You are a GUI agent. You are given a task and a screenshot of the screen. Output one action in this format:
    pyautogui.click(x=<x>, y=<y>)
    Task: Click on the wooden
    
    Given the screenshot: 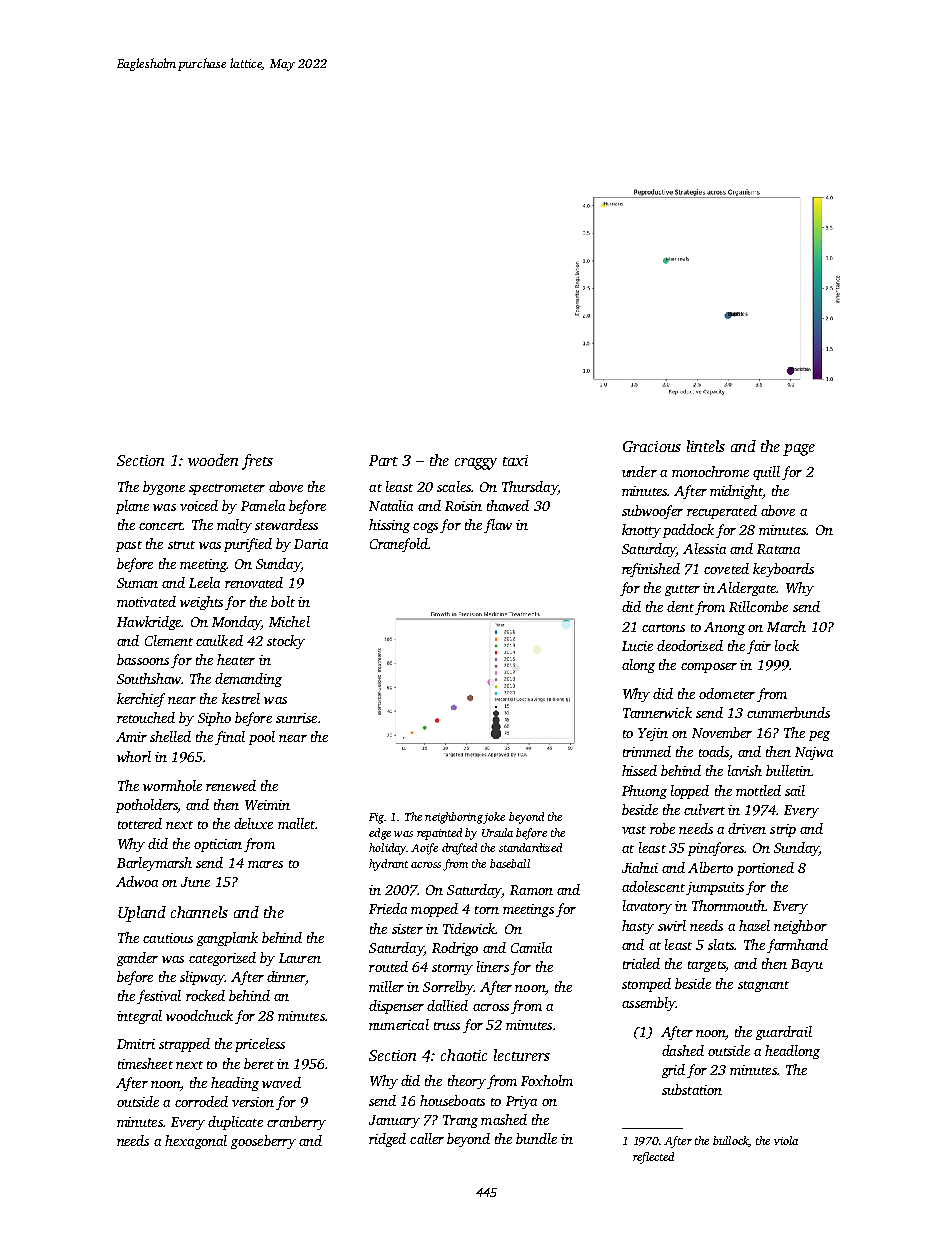 What is the action you would take?
    pyautogui.click(x=213, y=460)
